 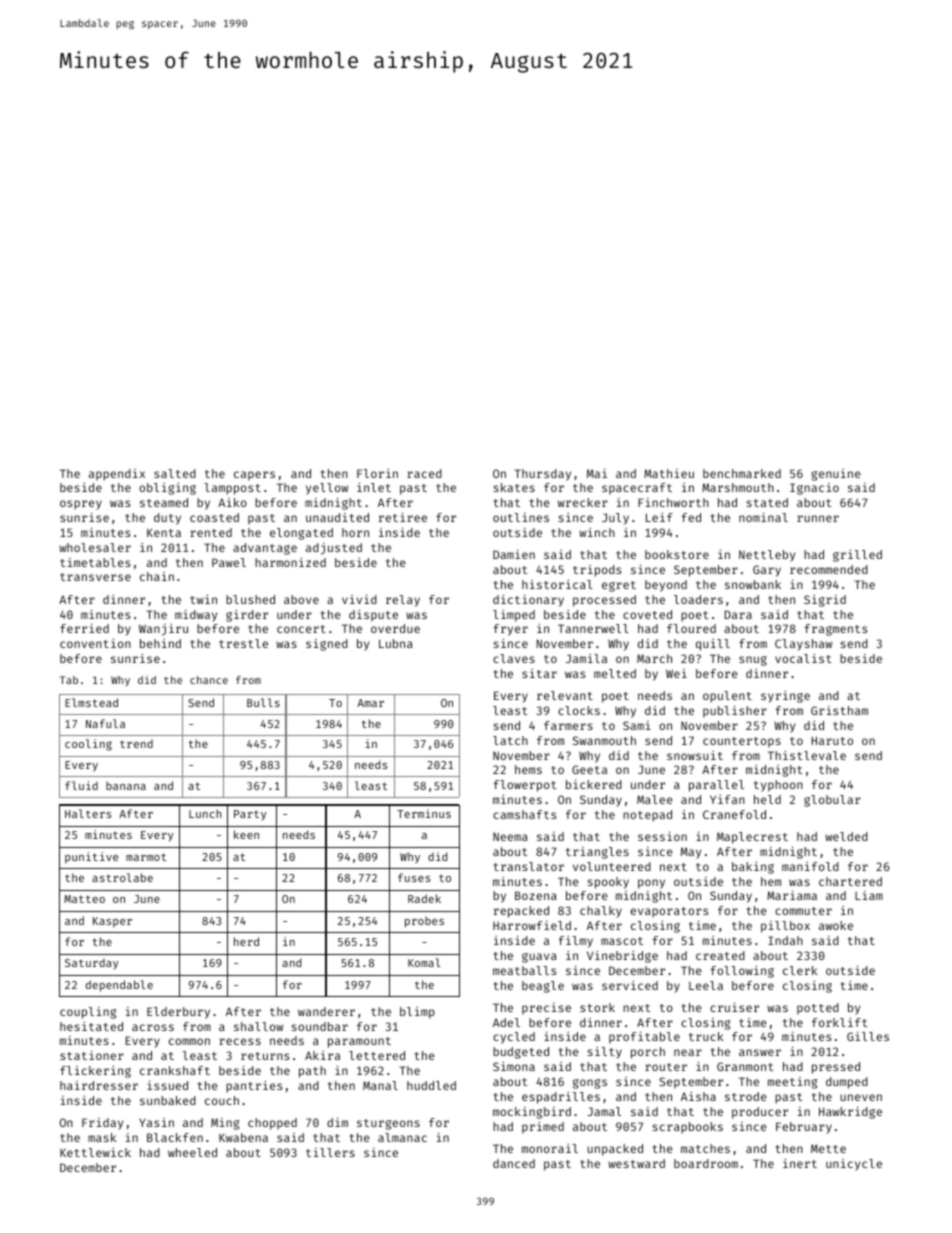 What do you see at coordinates (229, 562) in the document?
I see `Pawel` at bounding box center [229, 562].
